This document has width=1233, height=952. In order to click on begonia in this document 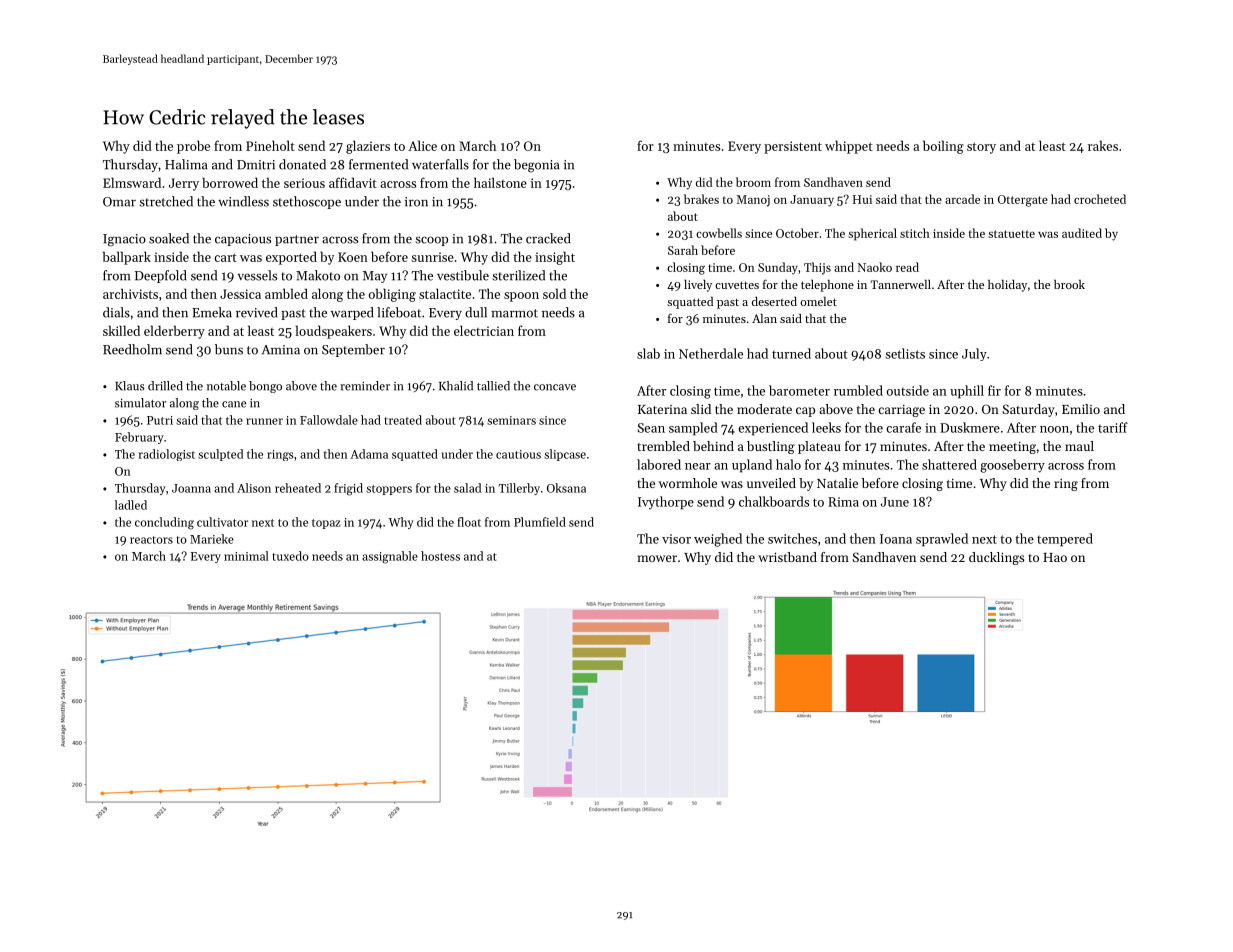, I will do `click(537, 166)`.
